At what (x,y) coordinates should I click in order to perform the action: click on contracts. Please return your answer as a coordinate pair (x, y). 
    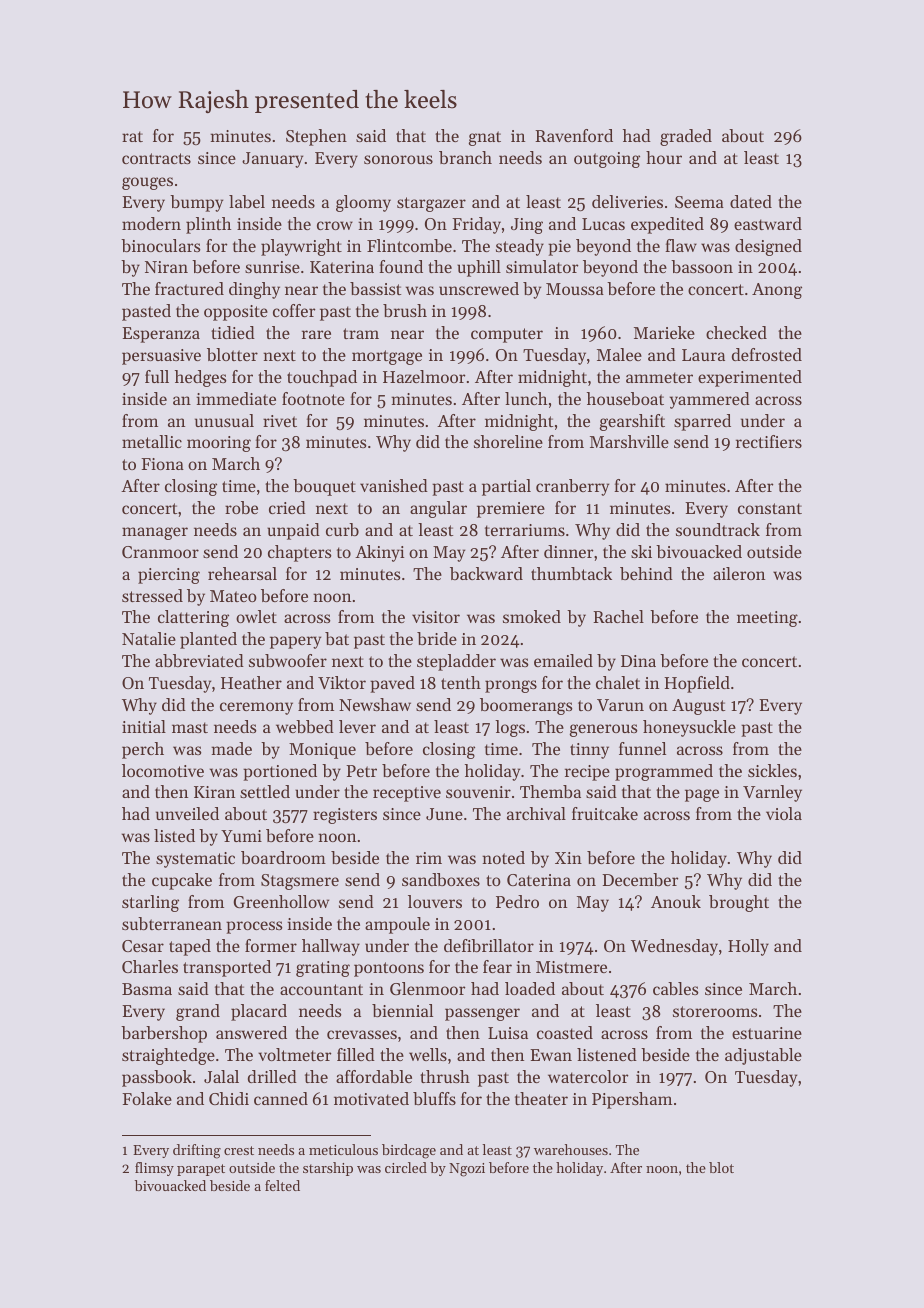
    Looking at the image, I should click on (156, 158).
